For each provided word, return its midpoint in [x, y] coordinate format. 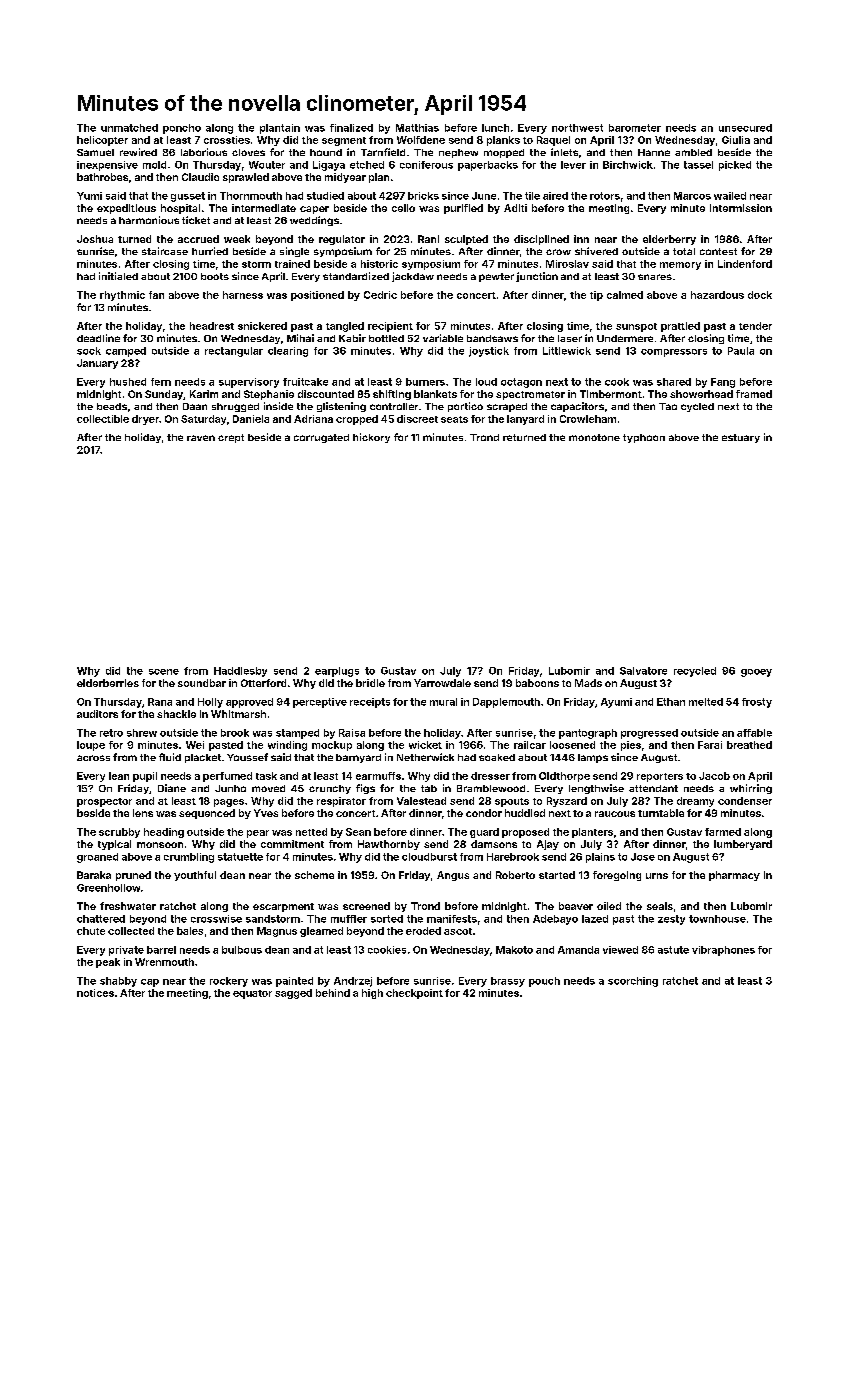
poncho [182, 129]
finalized [351, 128]
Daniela [251, 419]
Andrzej [353, 982]
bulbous [242, 950]
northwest [577, 128]
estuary [741, 438]
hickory [371, 438]
